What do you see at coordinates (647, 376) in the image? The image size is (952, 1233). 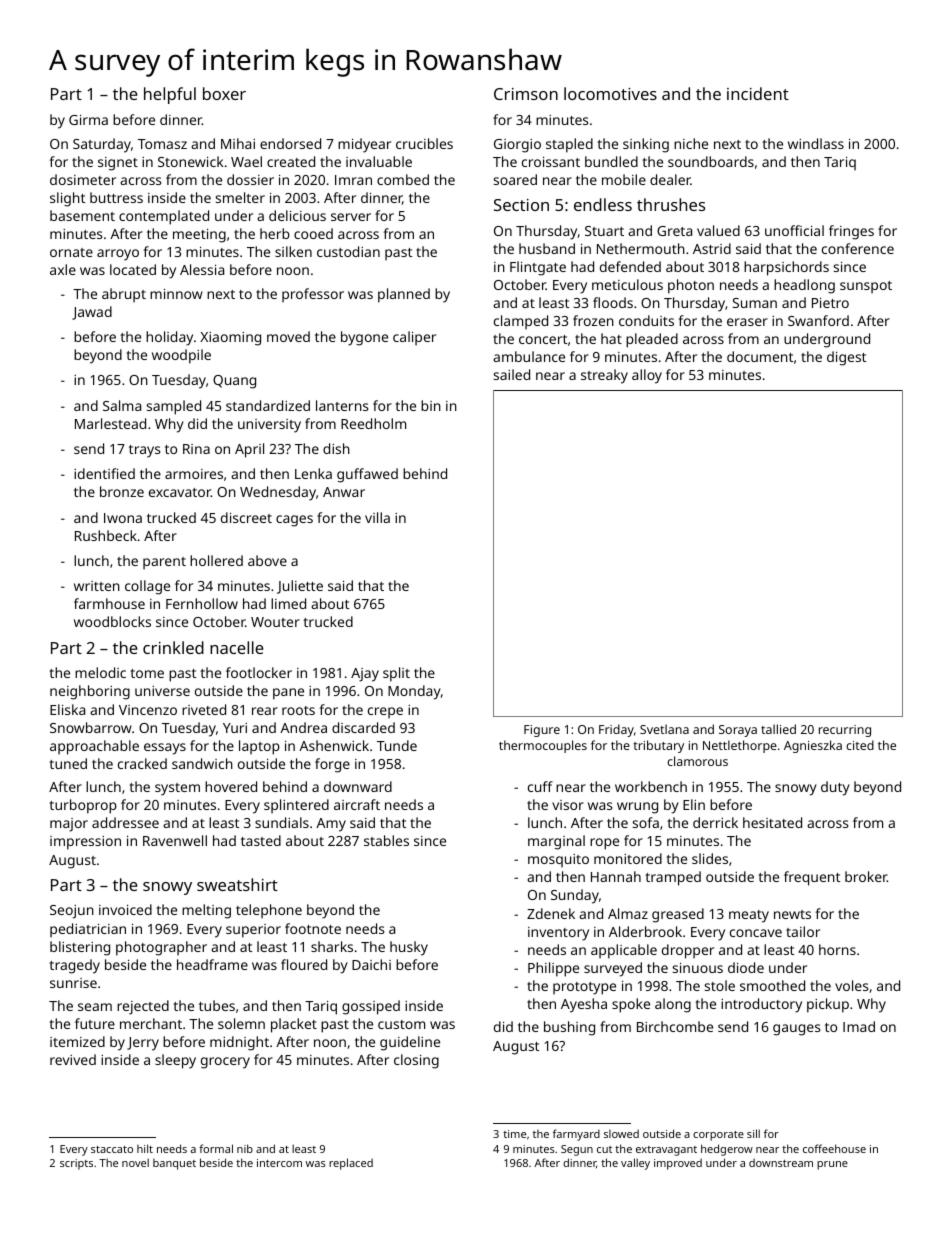 I see `alloy` at bounding box center [647, 376].
